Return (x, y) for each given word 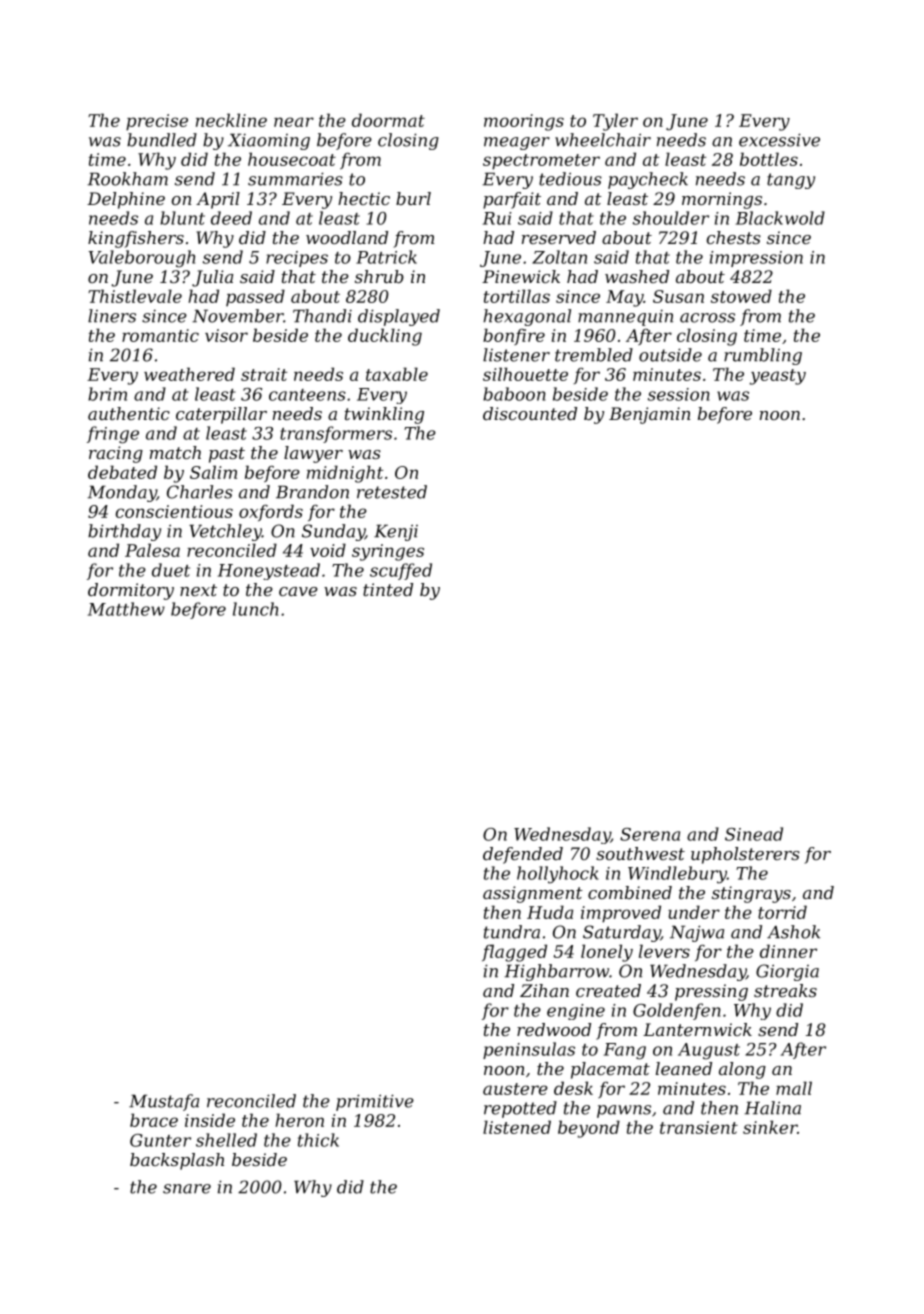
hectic (364, 198)
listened (517, 1127)
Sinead (754, 834)
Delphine (126, 200)
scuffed (401, 571)
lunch (255, 609)
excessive (779, 140)
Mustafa (164, 1102)
